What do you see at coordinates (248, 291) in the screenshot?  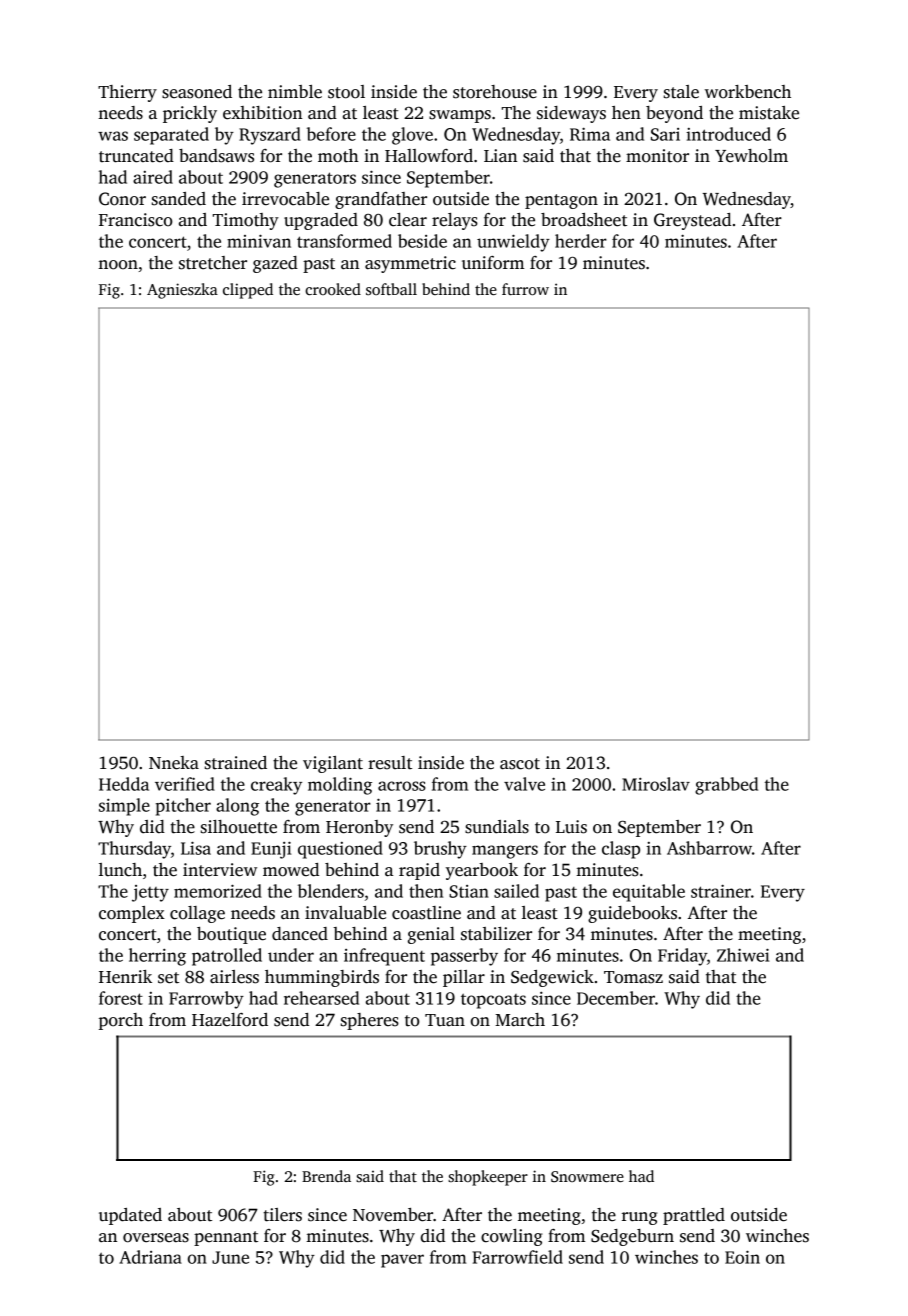 I see `clipped` at bounding box center [248, 291].
